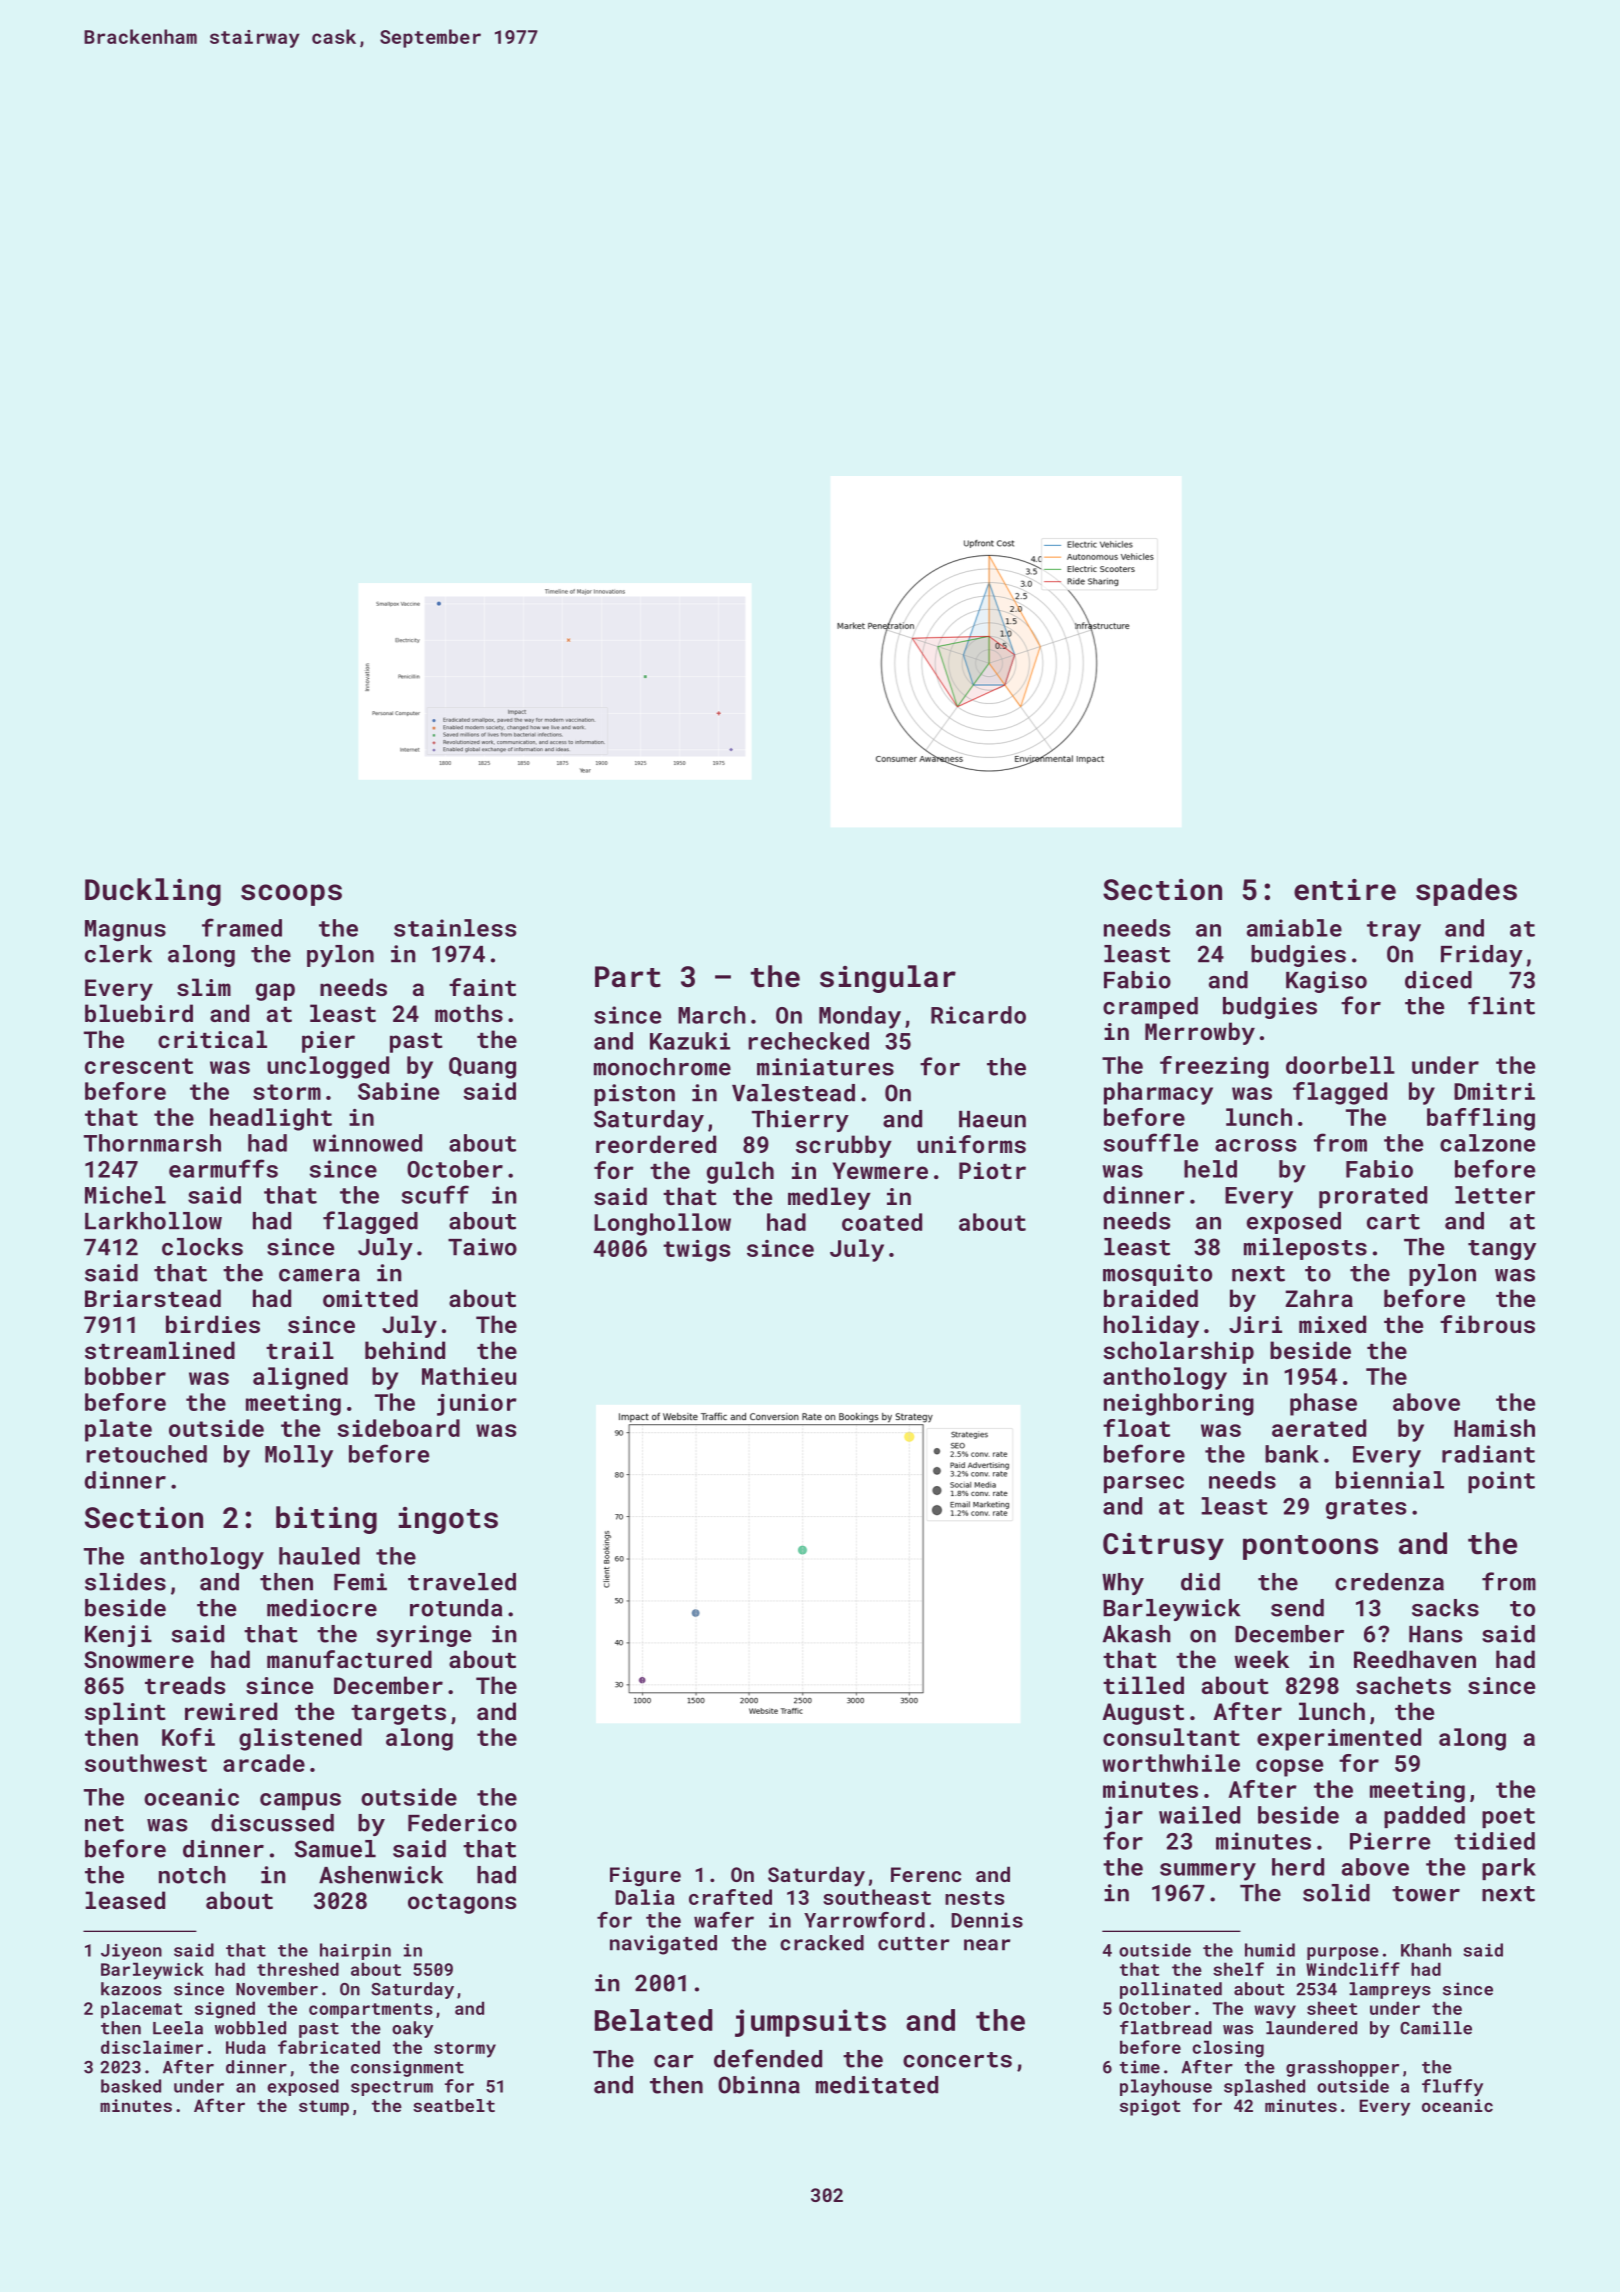 This document has height=2292, width=1620. What do you see at coordinates (131, 2086) in the document?
I see `basked` at bounding box center [131, 2086].
